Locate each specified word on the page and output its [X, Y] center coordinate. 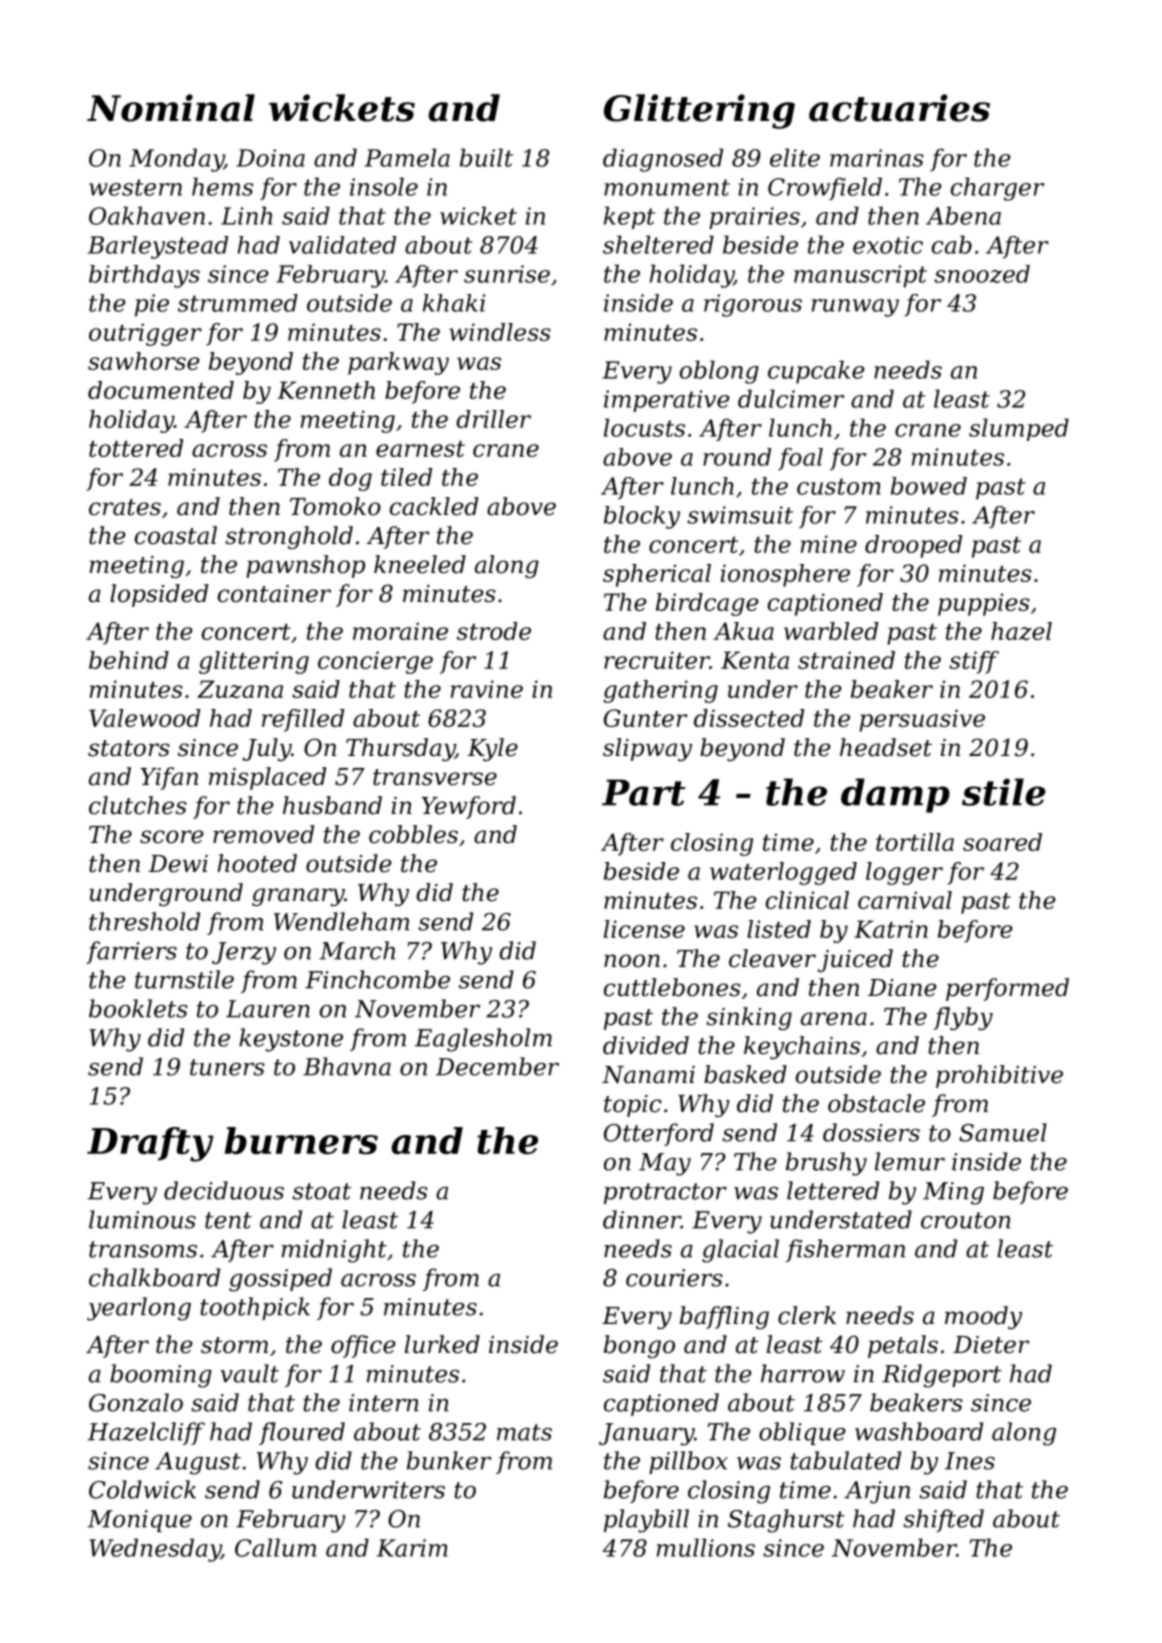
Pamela [407, 157]
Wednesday [155, 1550]
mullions [706, 1547]
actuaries [899, 108]
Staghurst [786, 1521]
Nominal [171, 108]
